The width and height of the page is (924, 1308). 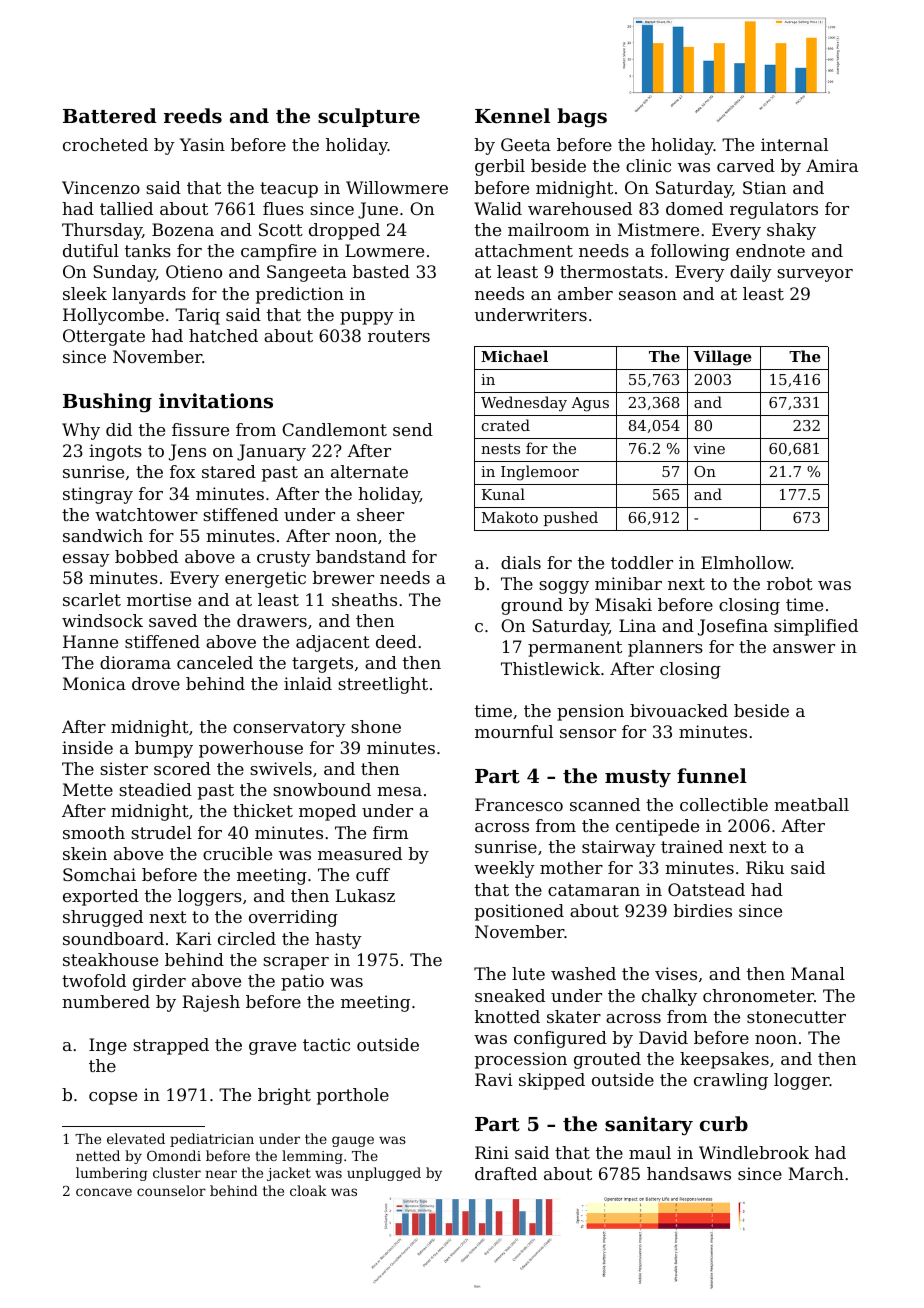 I want to click on carved, so click(x=746, y=165).
